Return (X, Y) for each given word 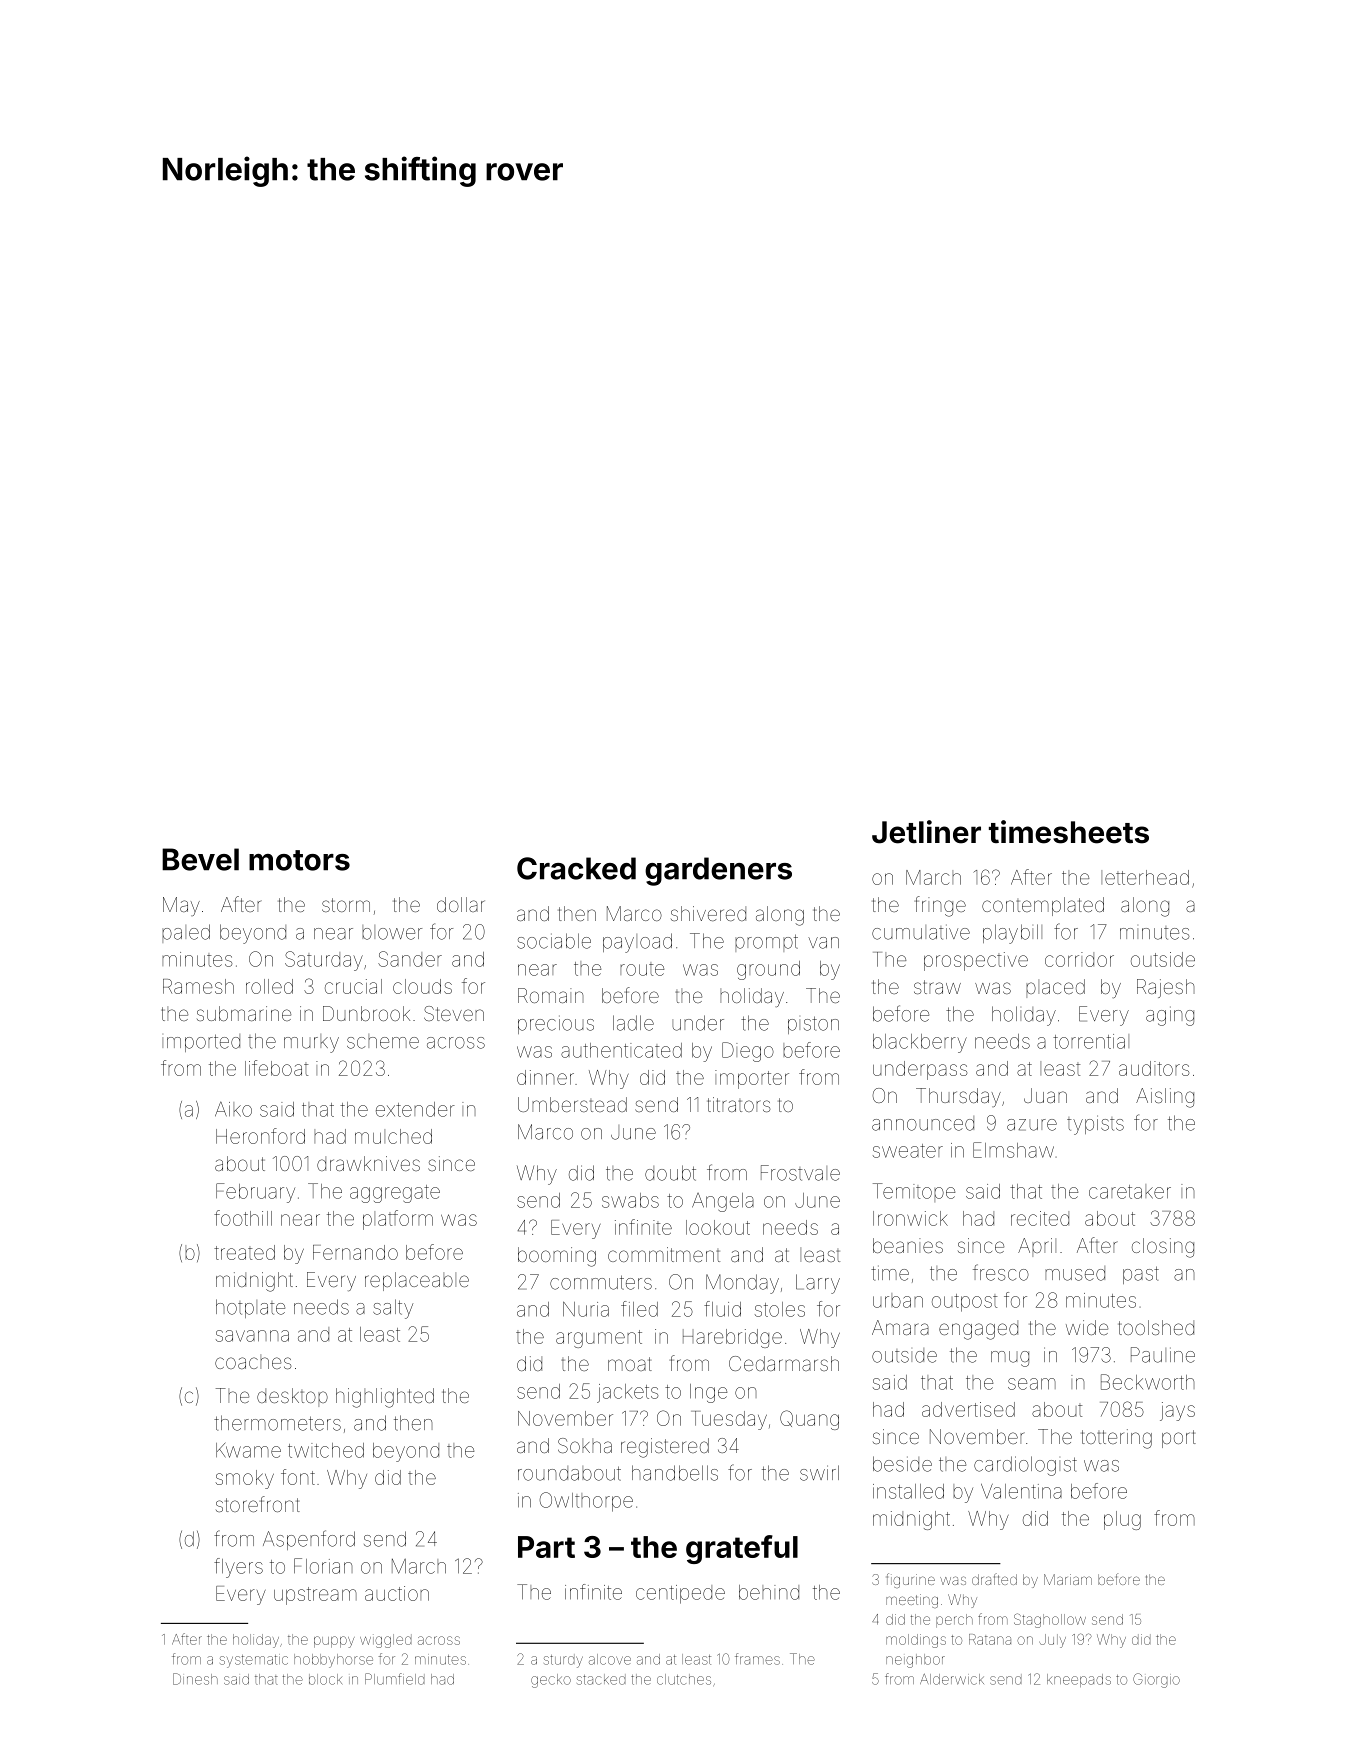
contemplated (1043, 906)
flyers (238, 1568)
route (642, 969)
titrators (739, 1104)
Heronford (260, 1136)
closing (1163, 1248)
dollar (461, 904)
